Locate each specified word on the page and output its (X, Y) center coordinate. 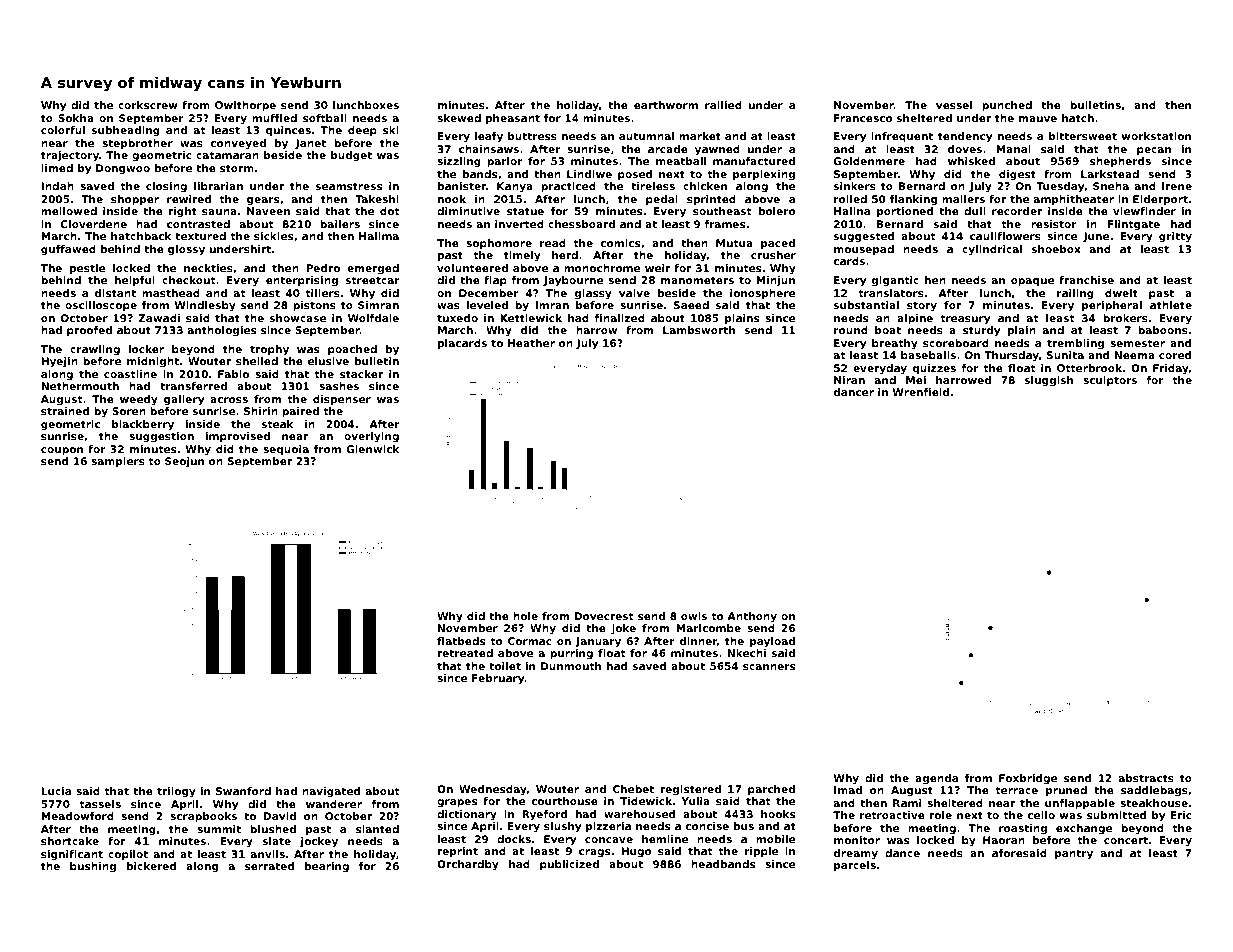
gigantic (895, 281)
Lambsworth (699, 330)
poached (352, 350)
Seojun (184, 462)
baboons (1163, 330)
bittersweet (1083, 136)
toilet (505, 666)
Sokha (76, 118)
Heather (531, 343)
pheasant (513, 119)
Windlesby (205, 306)
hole (525, 616)
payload (772, 642)
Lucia (56, 791)
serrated (269, 866)
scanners (769, 667)
